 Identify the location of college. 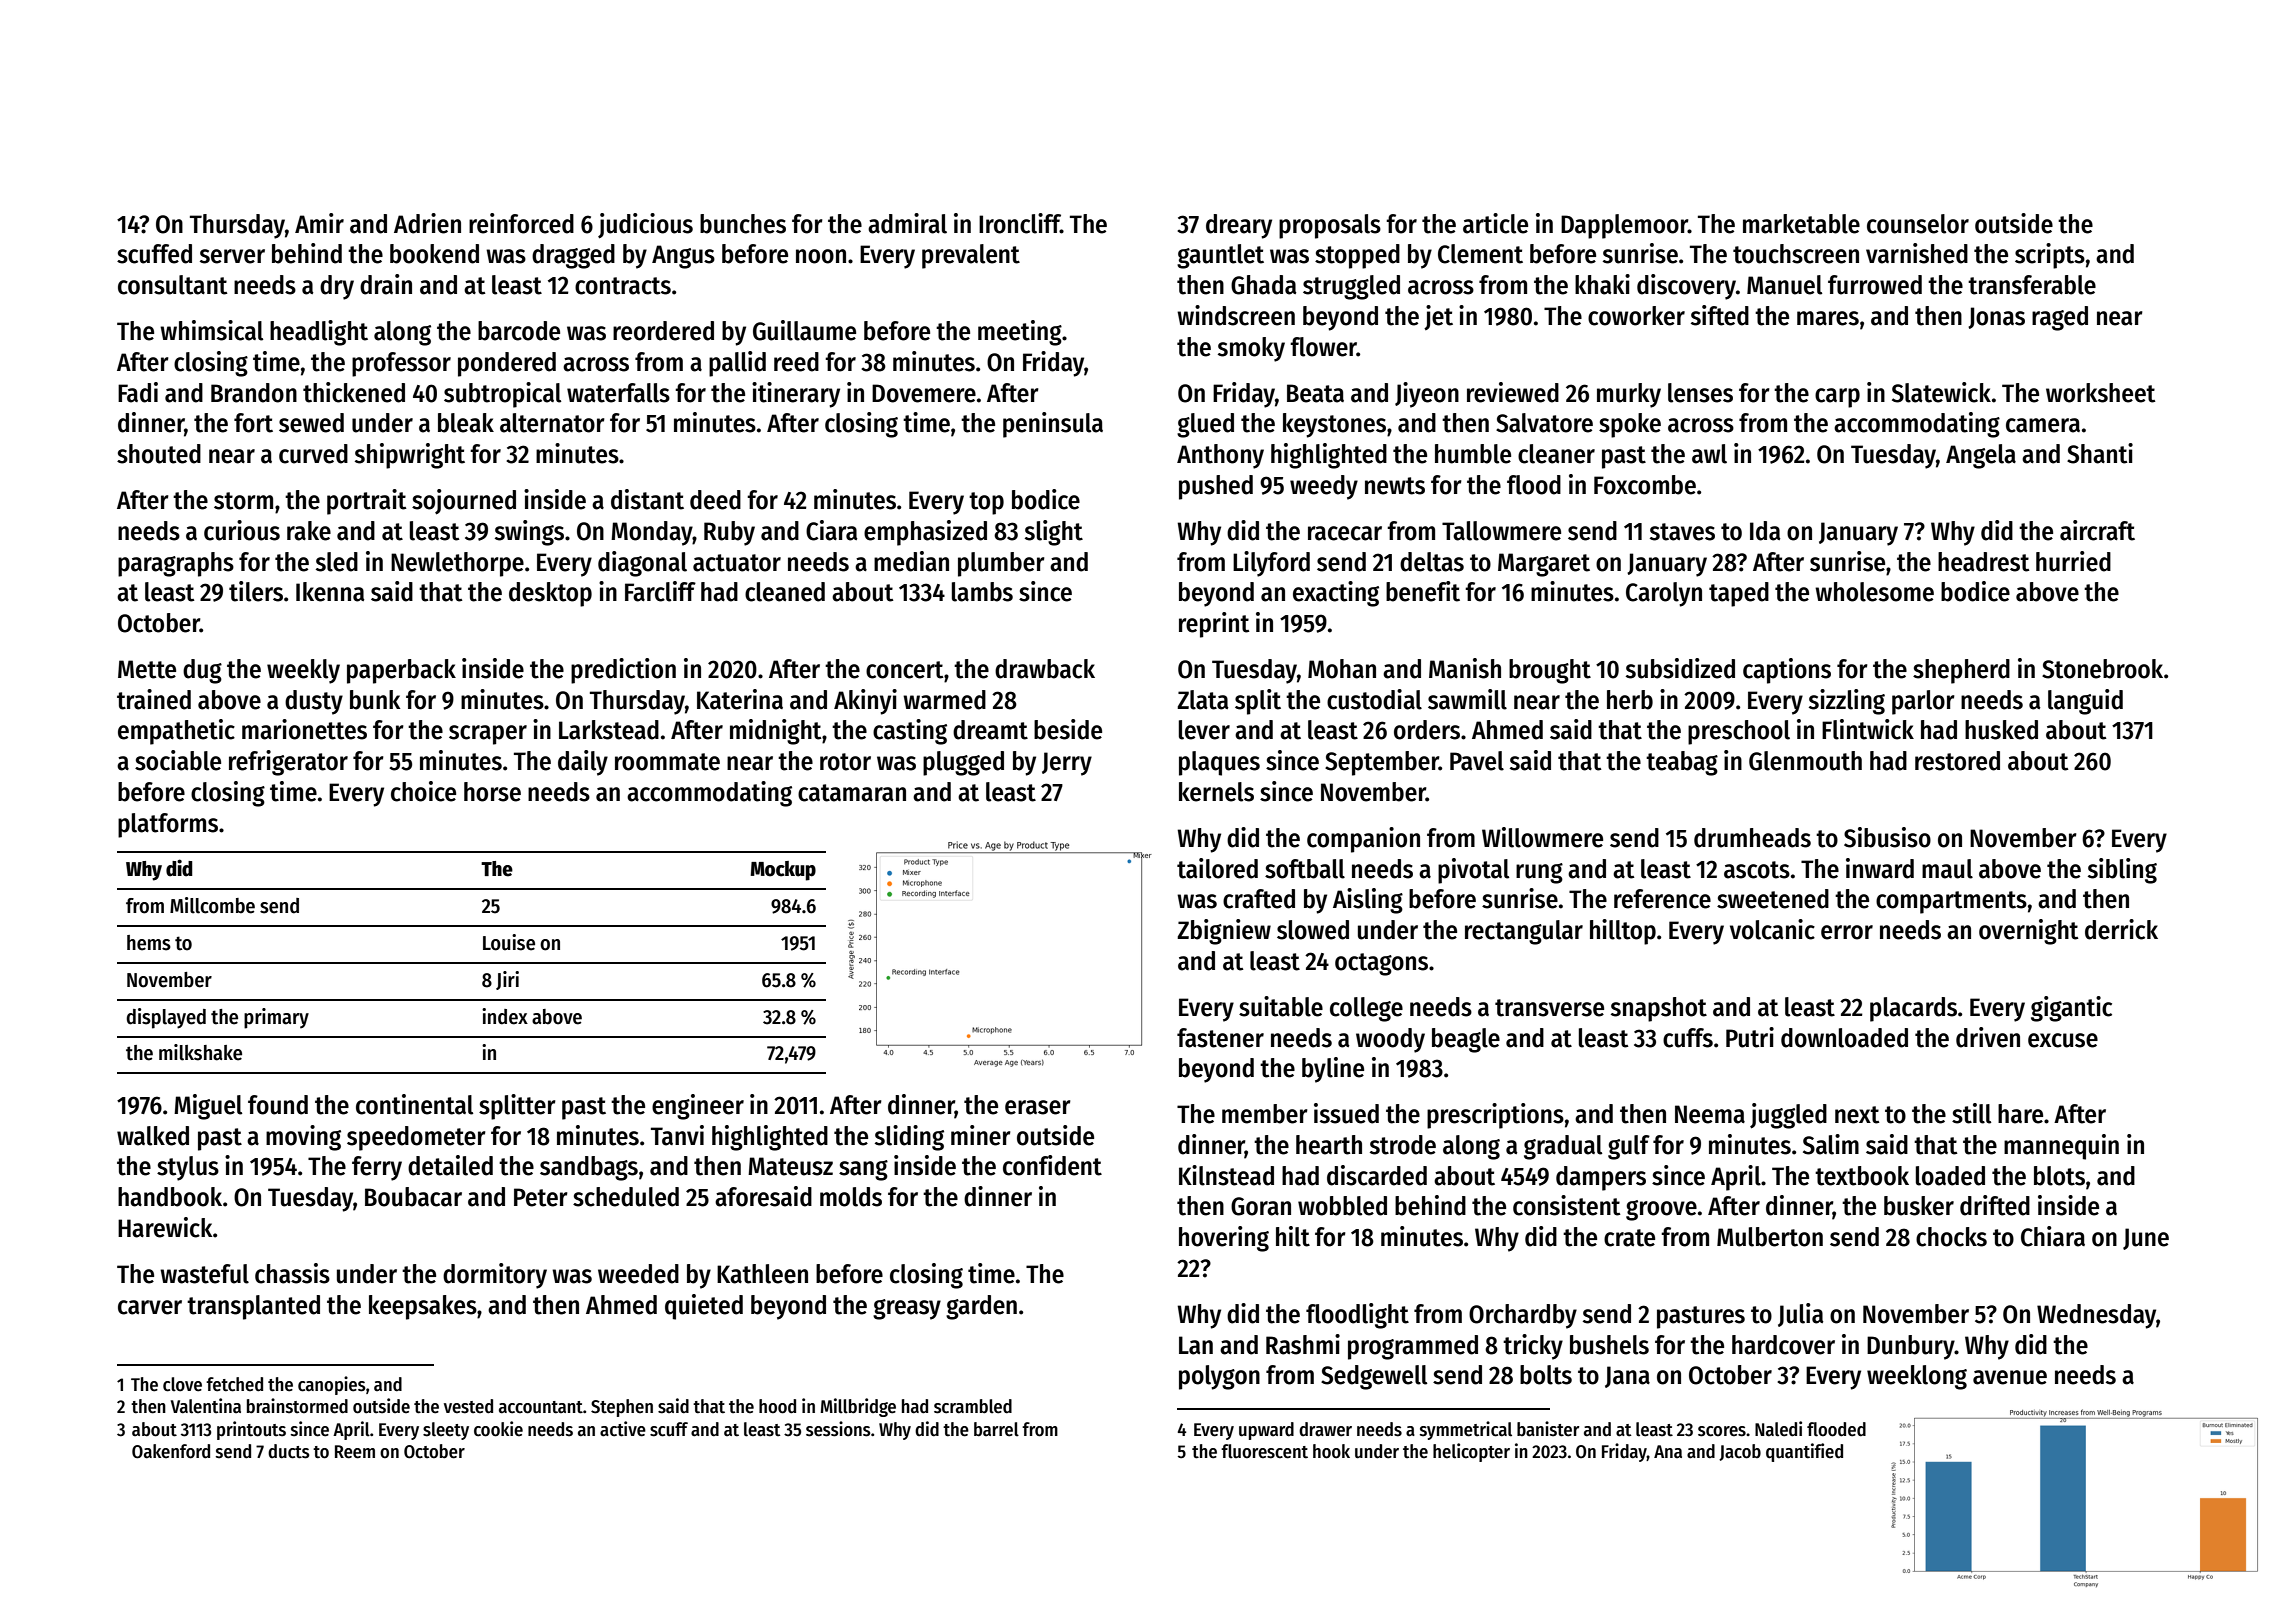
(1366, 1009).
